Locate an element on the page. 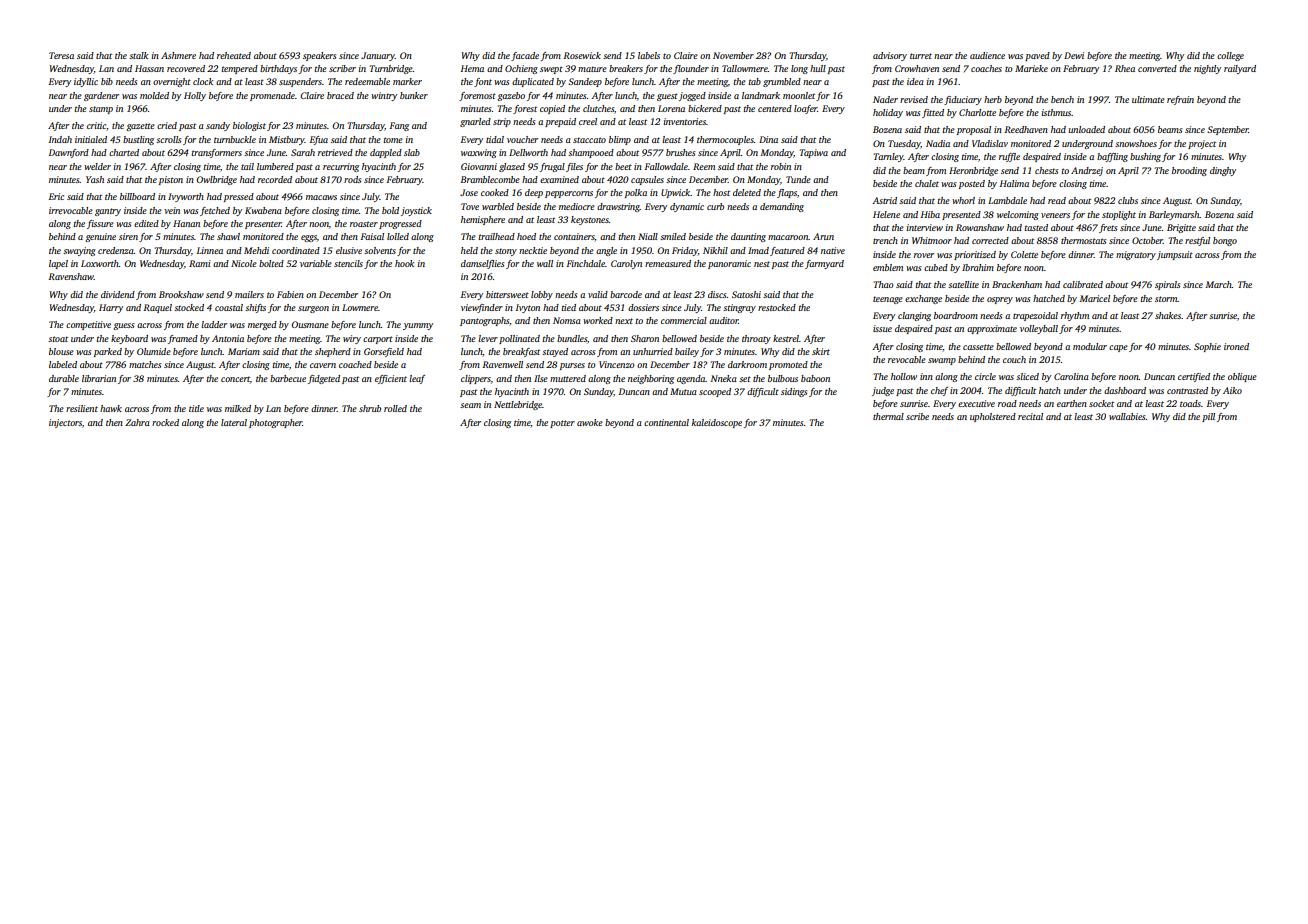 This image has height=924, width=1308. November is located at coordinates (733, 55).
